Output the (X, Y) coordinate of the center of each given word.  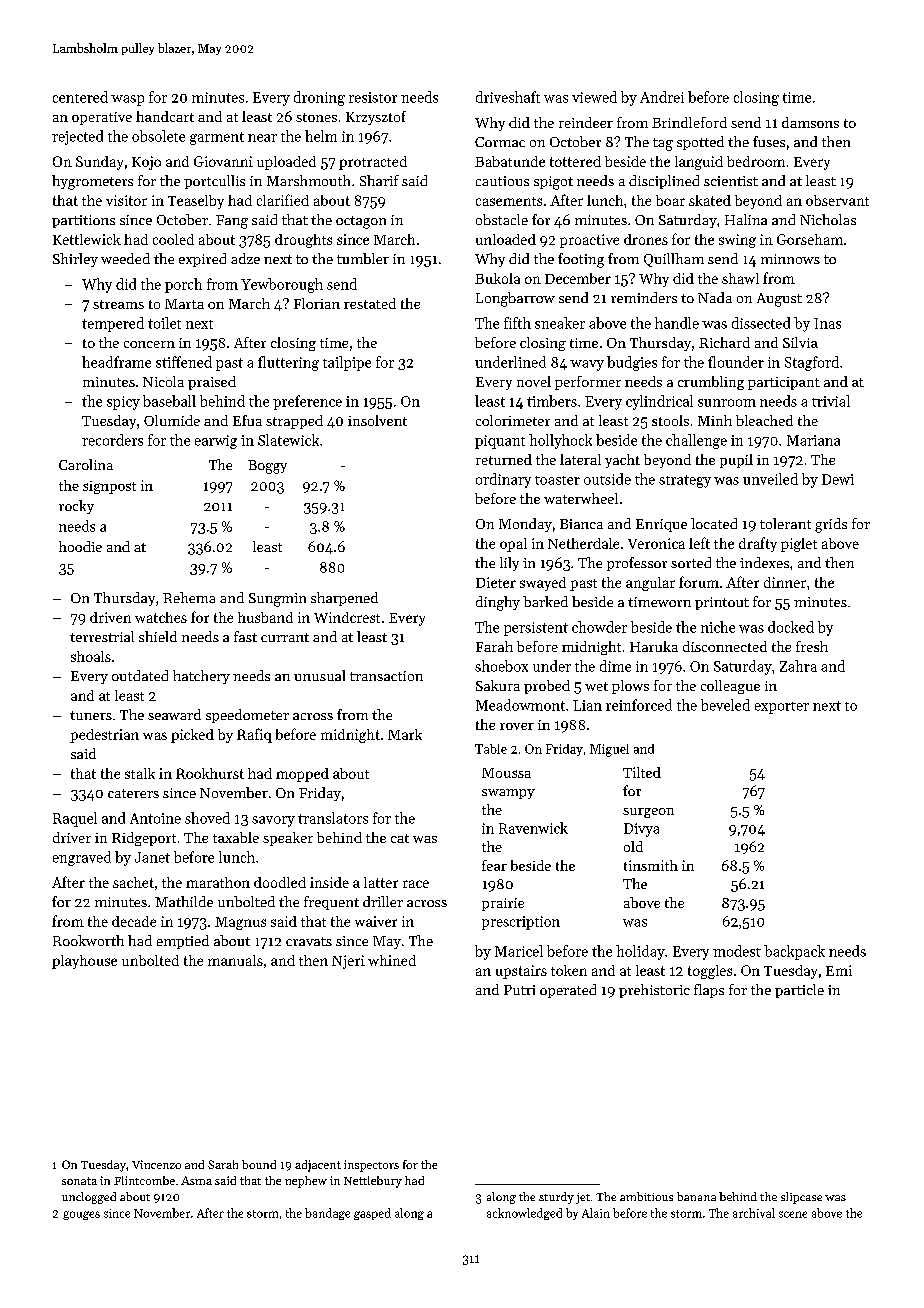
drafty (758, 544)
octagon (361, 222)
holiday (640, 952)
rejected (77, 137)
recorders (112, 440)
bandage (327, 1214)
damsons (810, 122)
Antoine (155, 818)
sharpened (344, 599)
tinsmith (651, 865)
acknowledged (524, 1214)
